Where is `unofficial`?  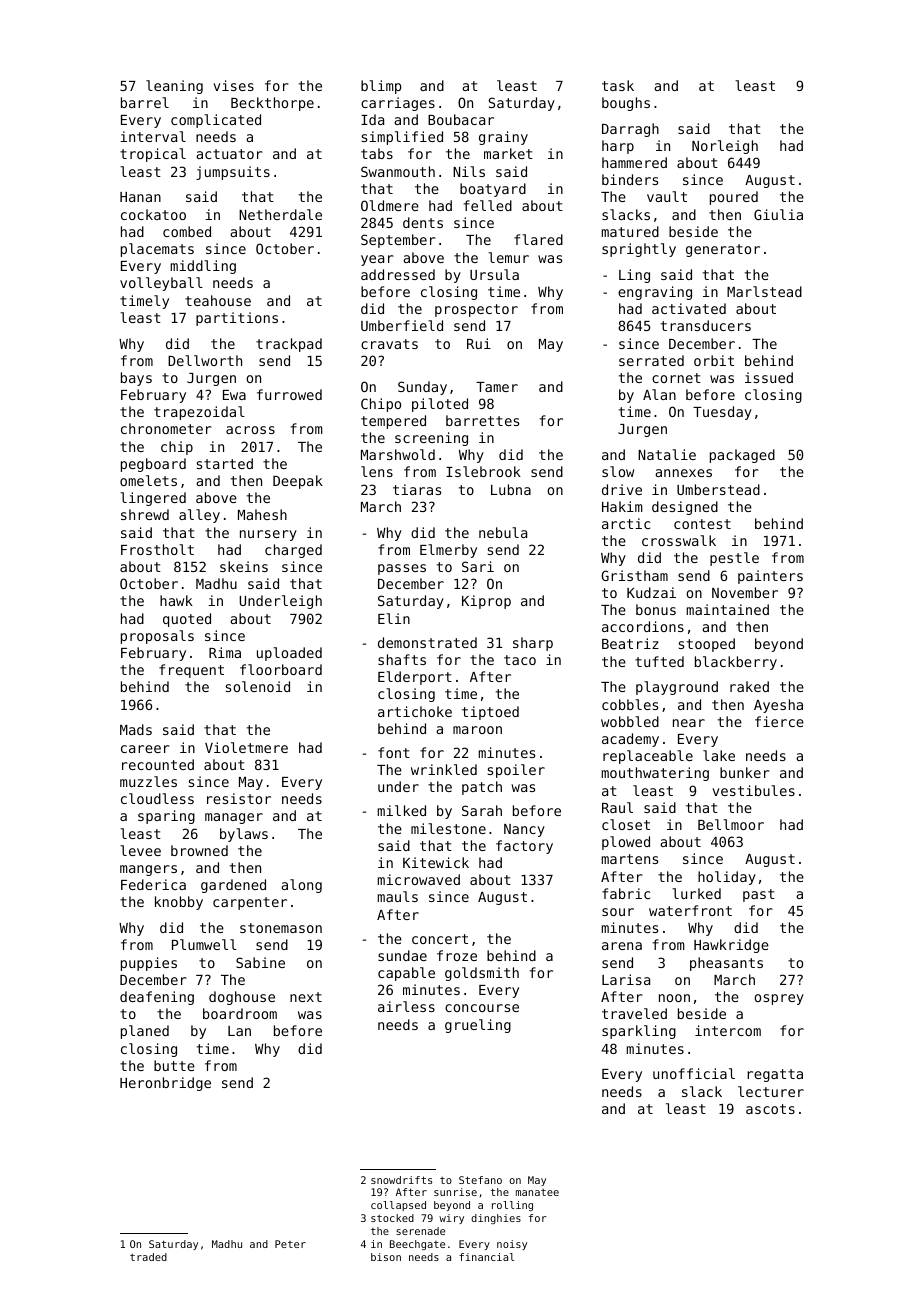
unofficial is located at coordinates (694, 1073).
